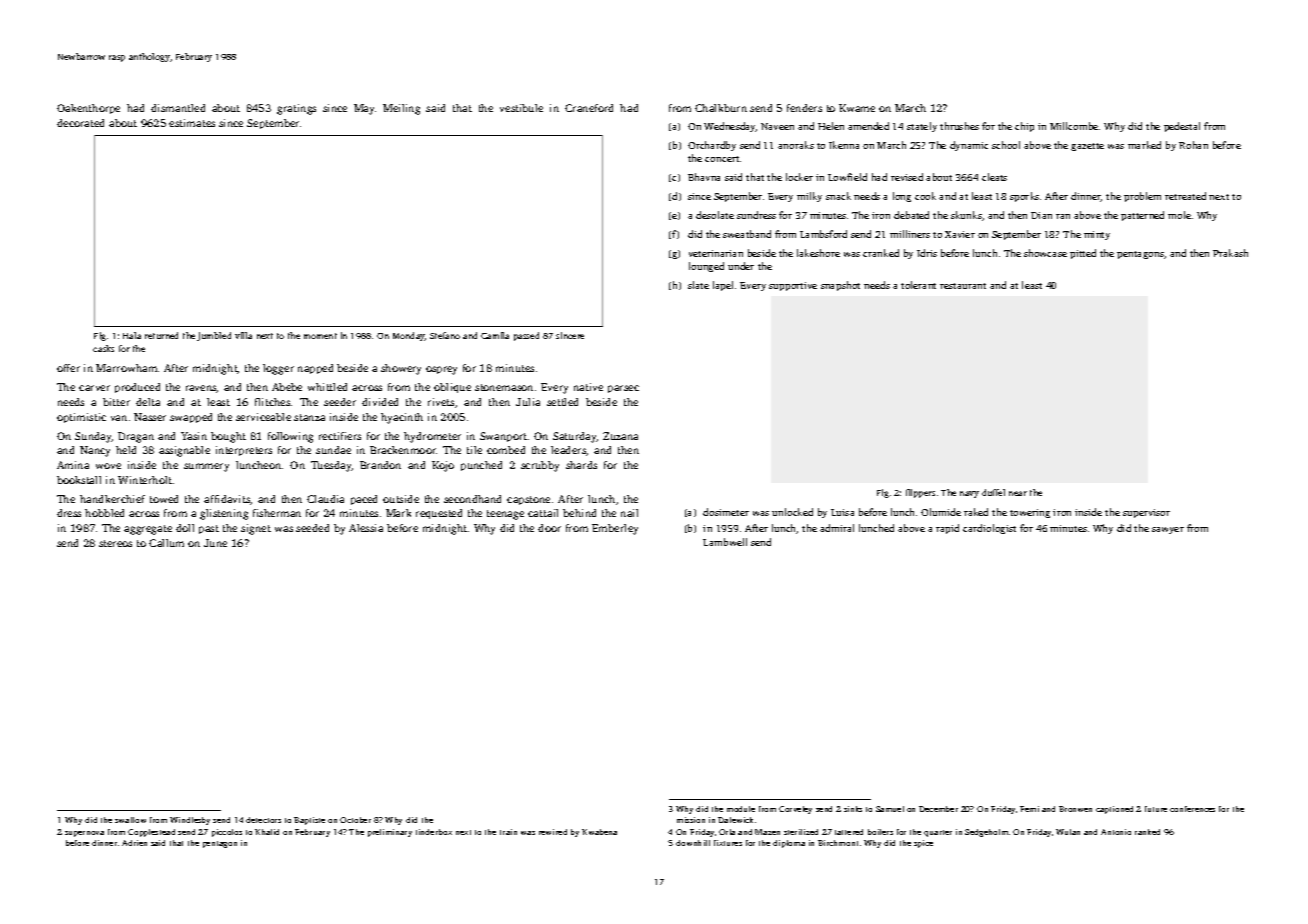  Describe the element at coordinates (80, 123) in the document. I see `decorated` at that location.
